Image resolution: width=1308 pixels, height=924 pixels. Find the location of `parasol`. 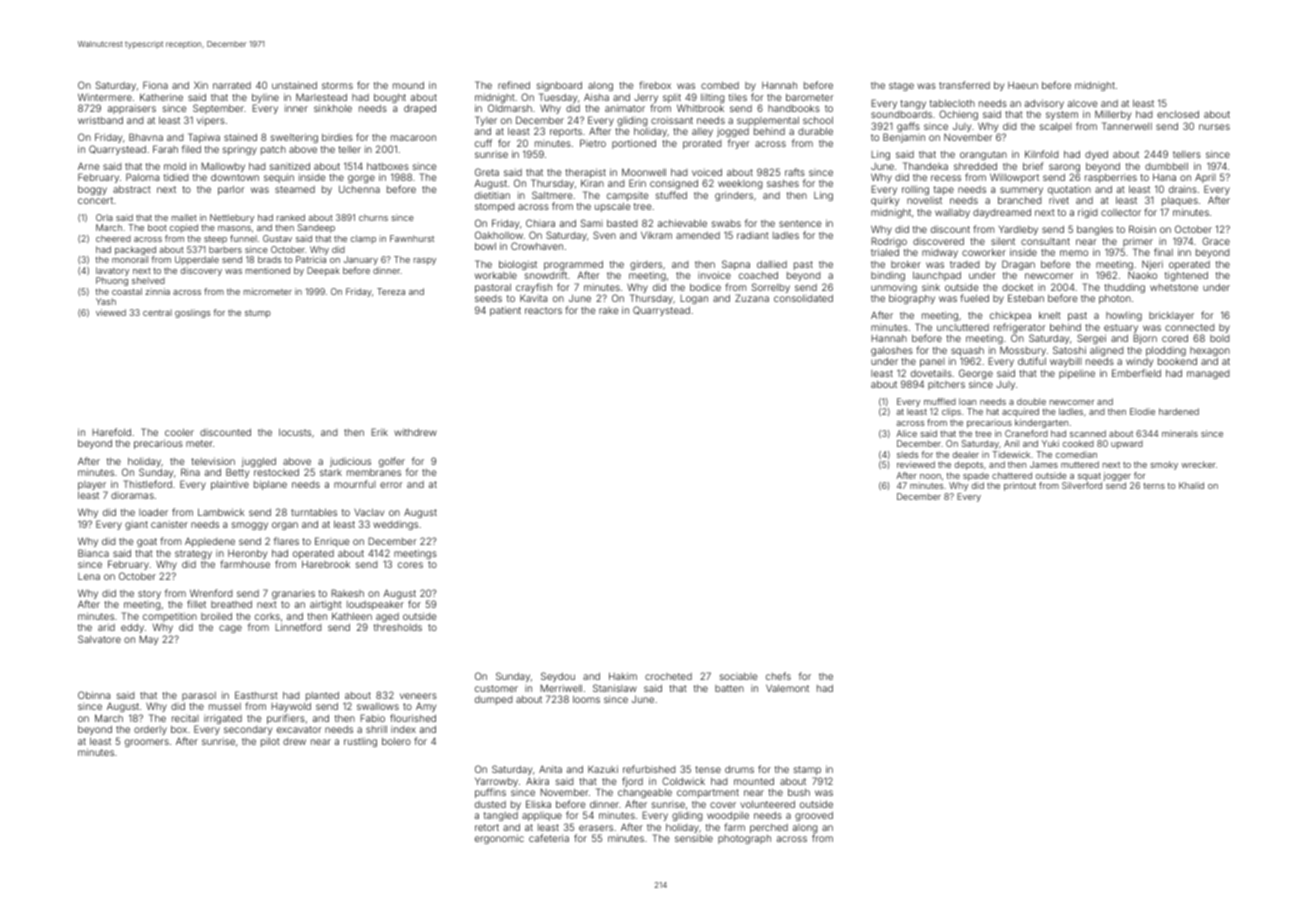

parasol is located at coordinates (199, 696).
